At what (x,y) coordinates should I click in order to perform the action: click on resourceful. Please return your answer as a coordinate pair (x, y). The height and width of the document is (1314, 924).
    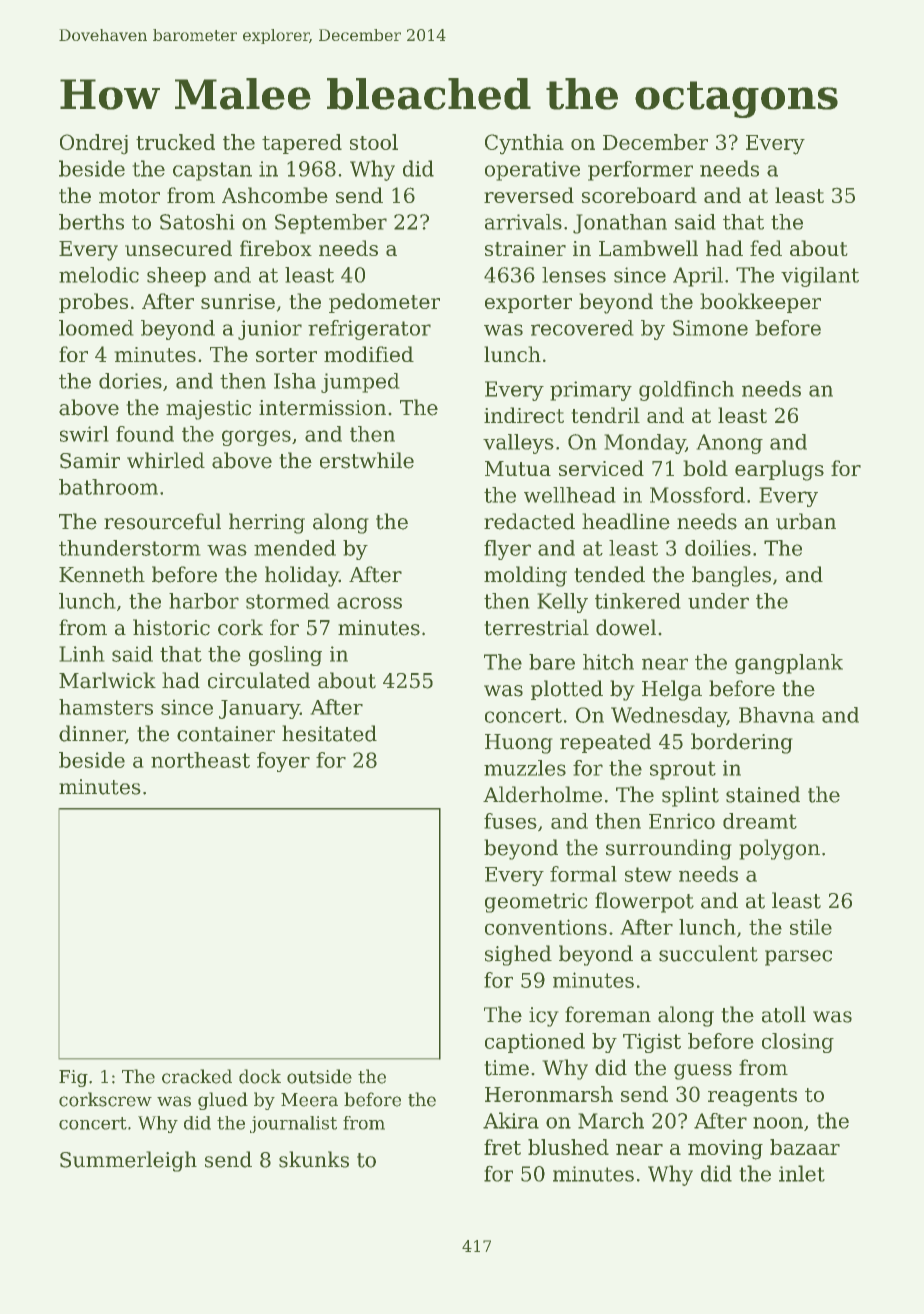
    Looking at the image, I should click on (162, 521).
